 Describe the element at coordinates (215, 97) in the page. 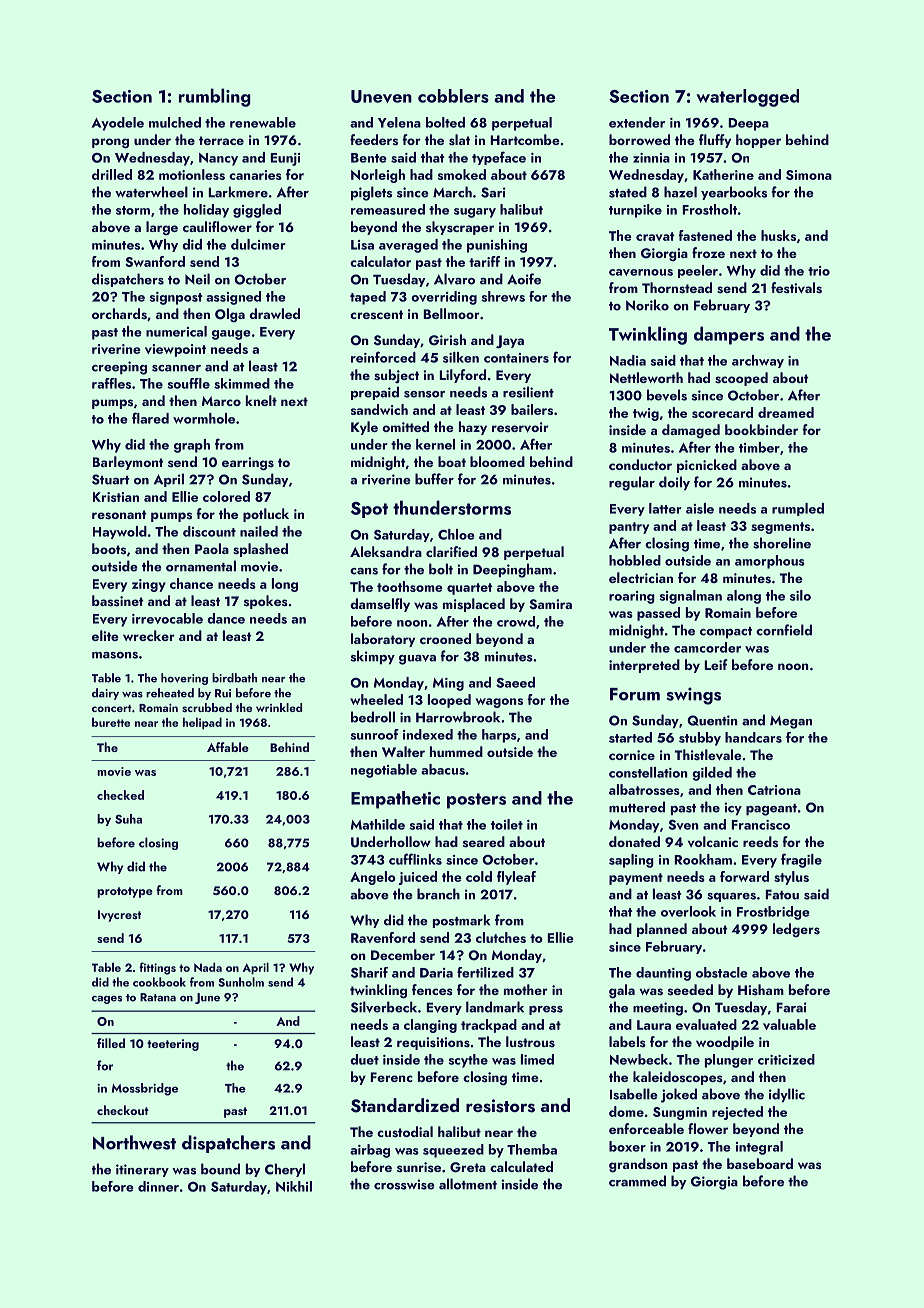

I see `rumbling` at that location.
